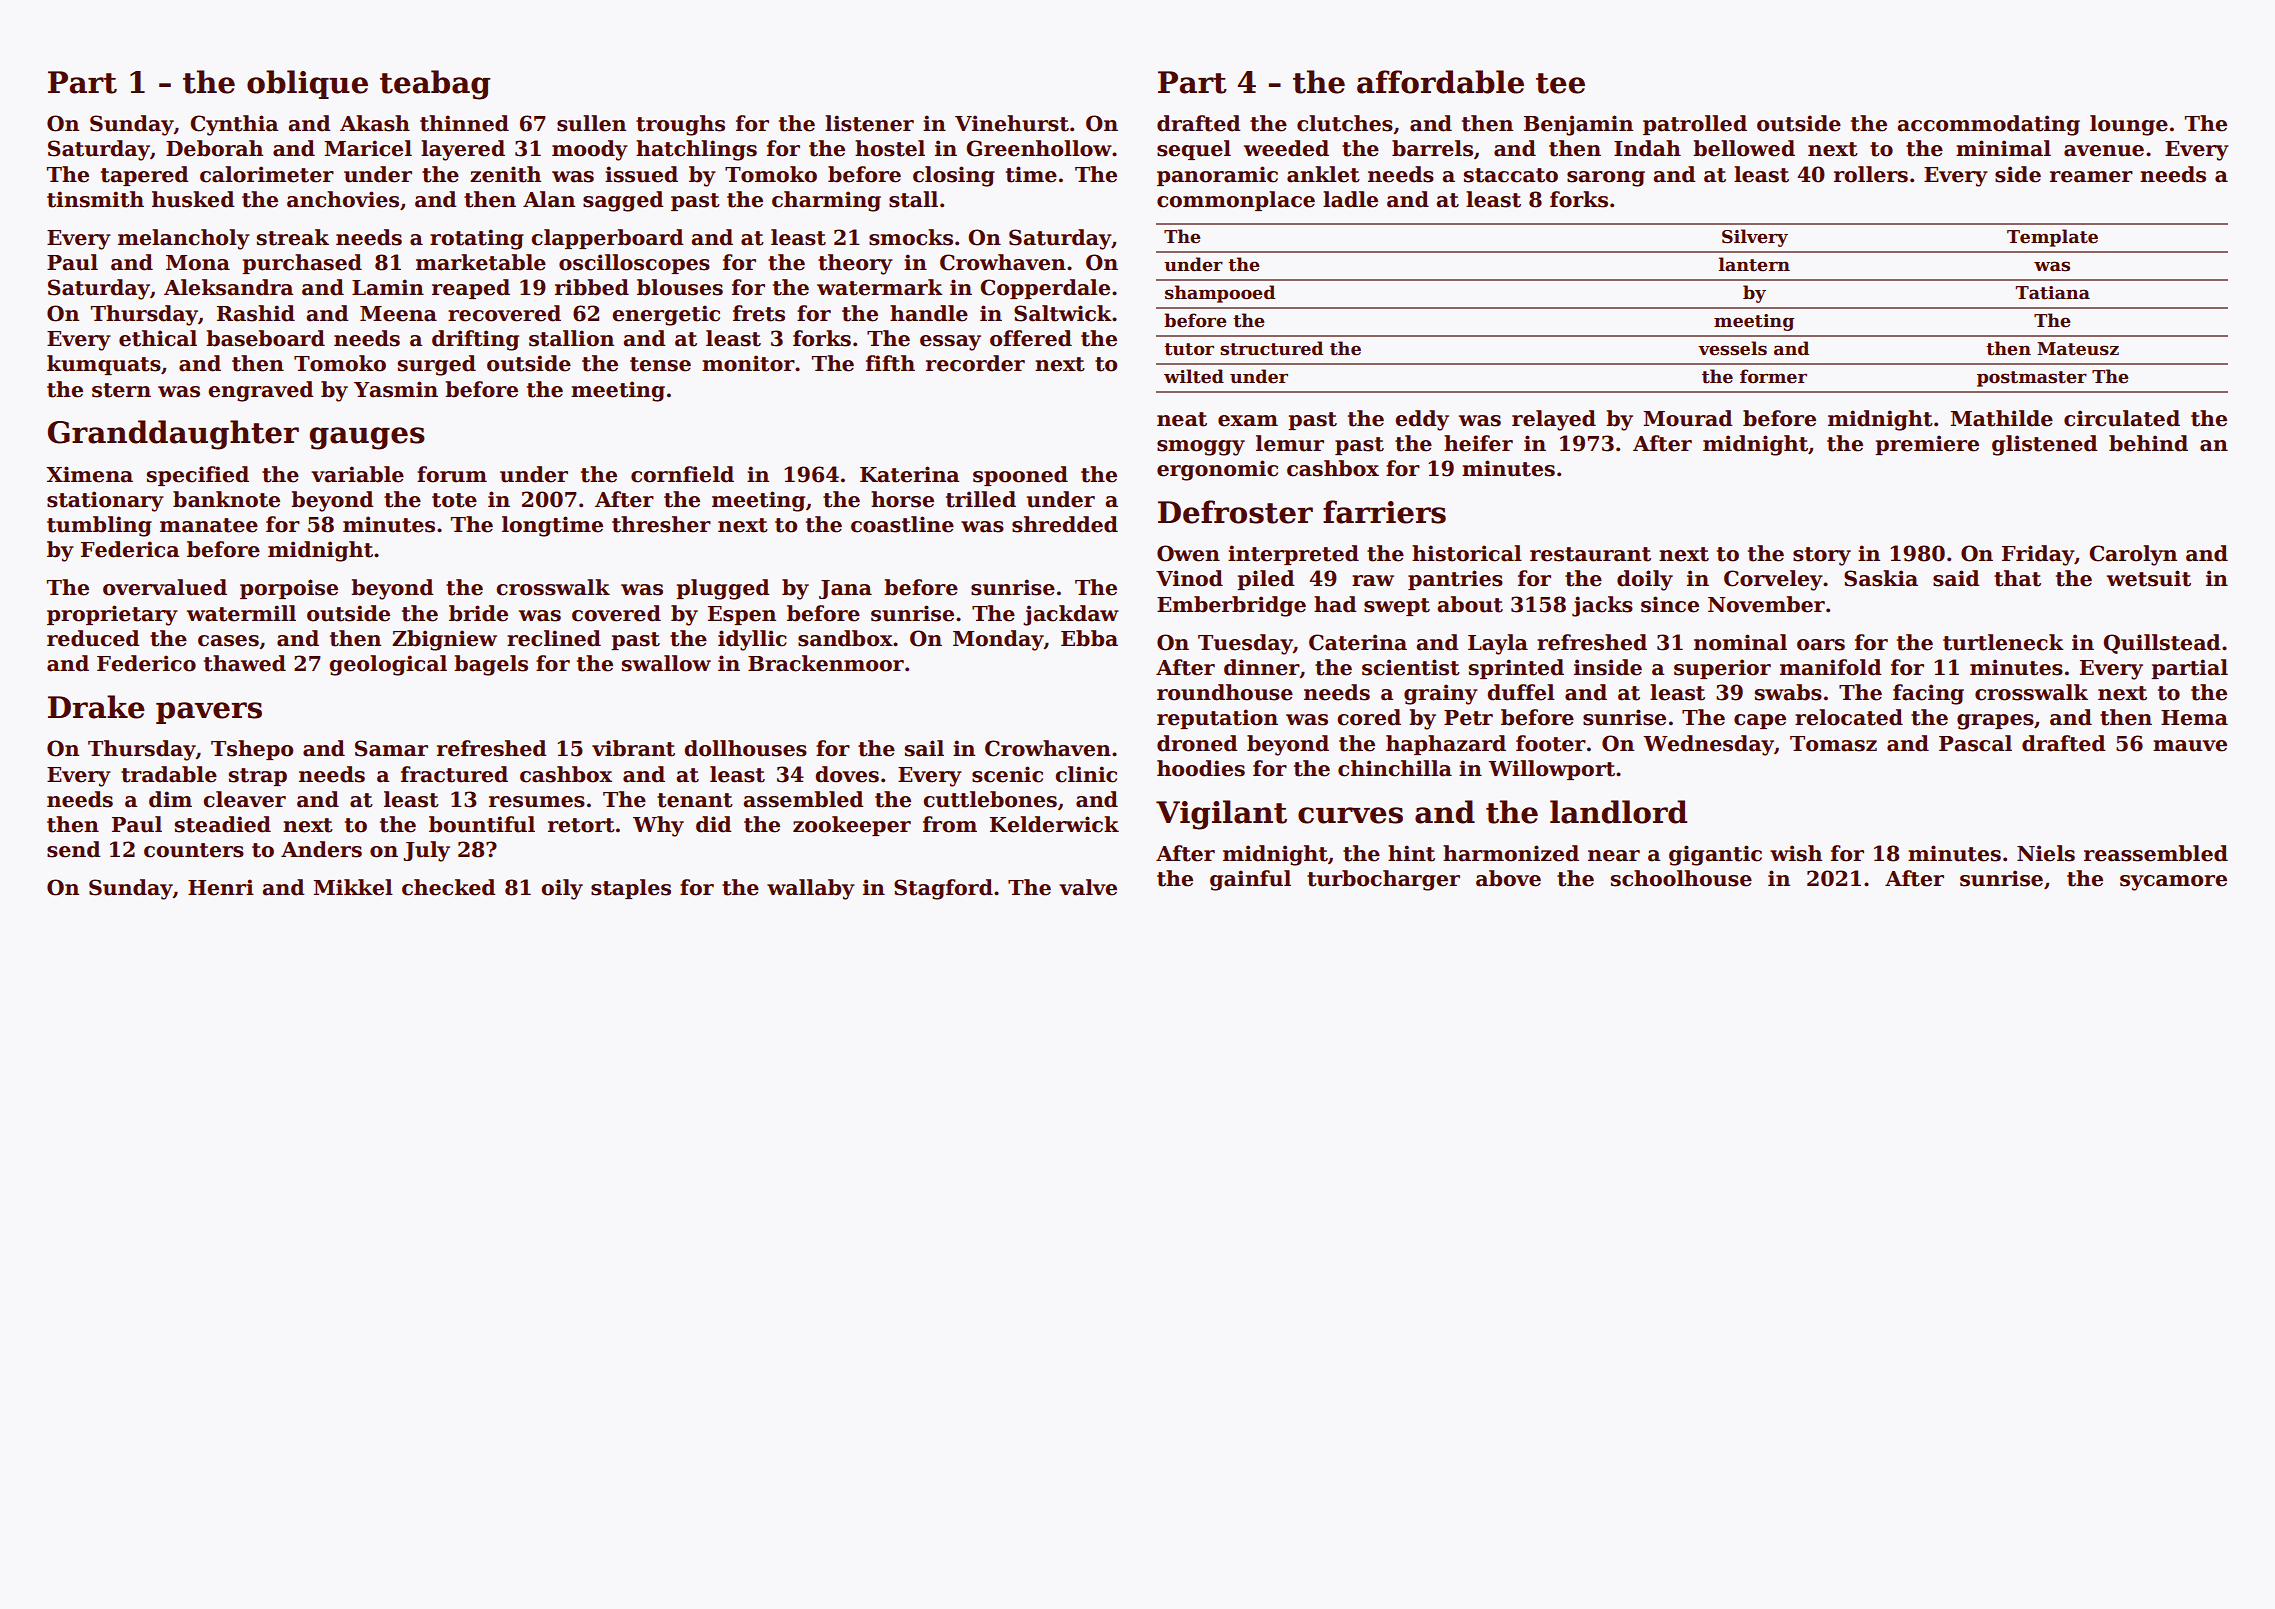  What do you see at coordinates (170, 799) in the screenshot?
I see `dim` at bounding box center [170, 799].
